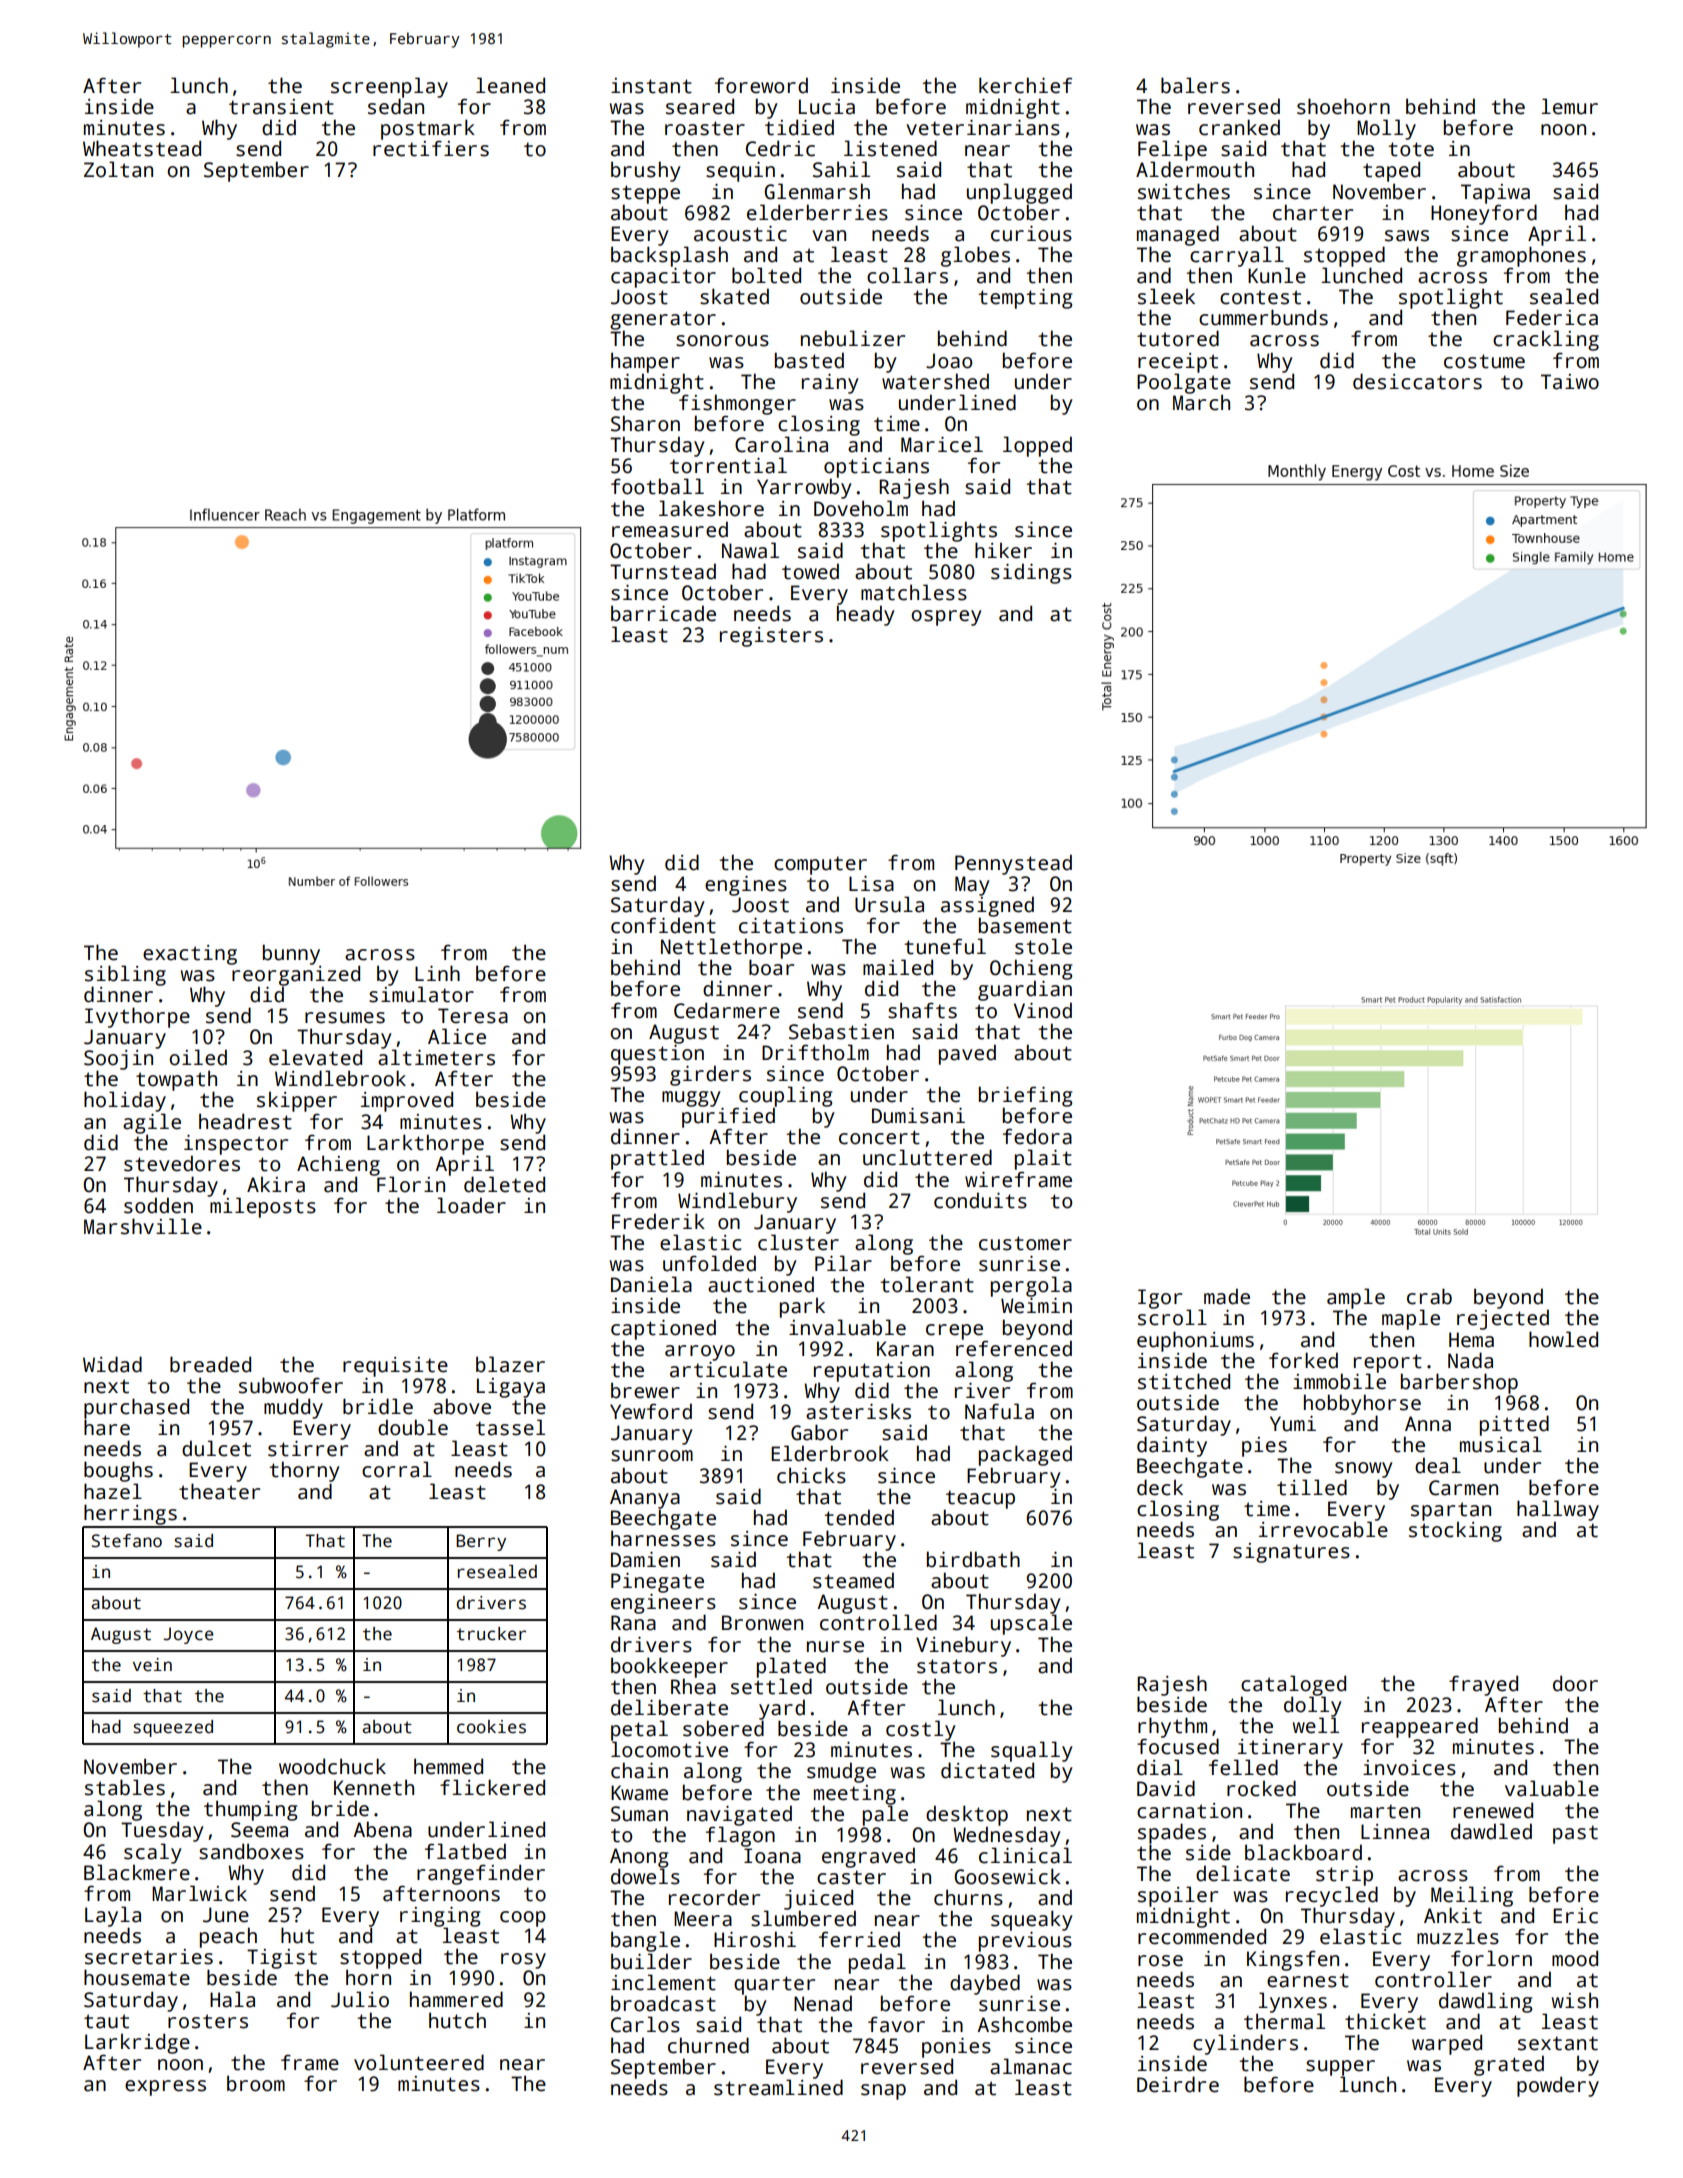 This screenshot has height=2178, width=1683. I want to click on carryall, so click(1237, 256).
